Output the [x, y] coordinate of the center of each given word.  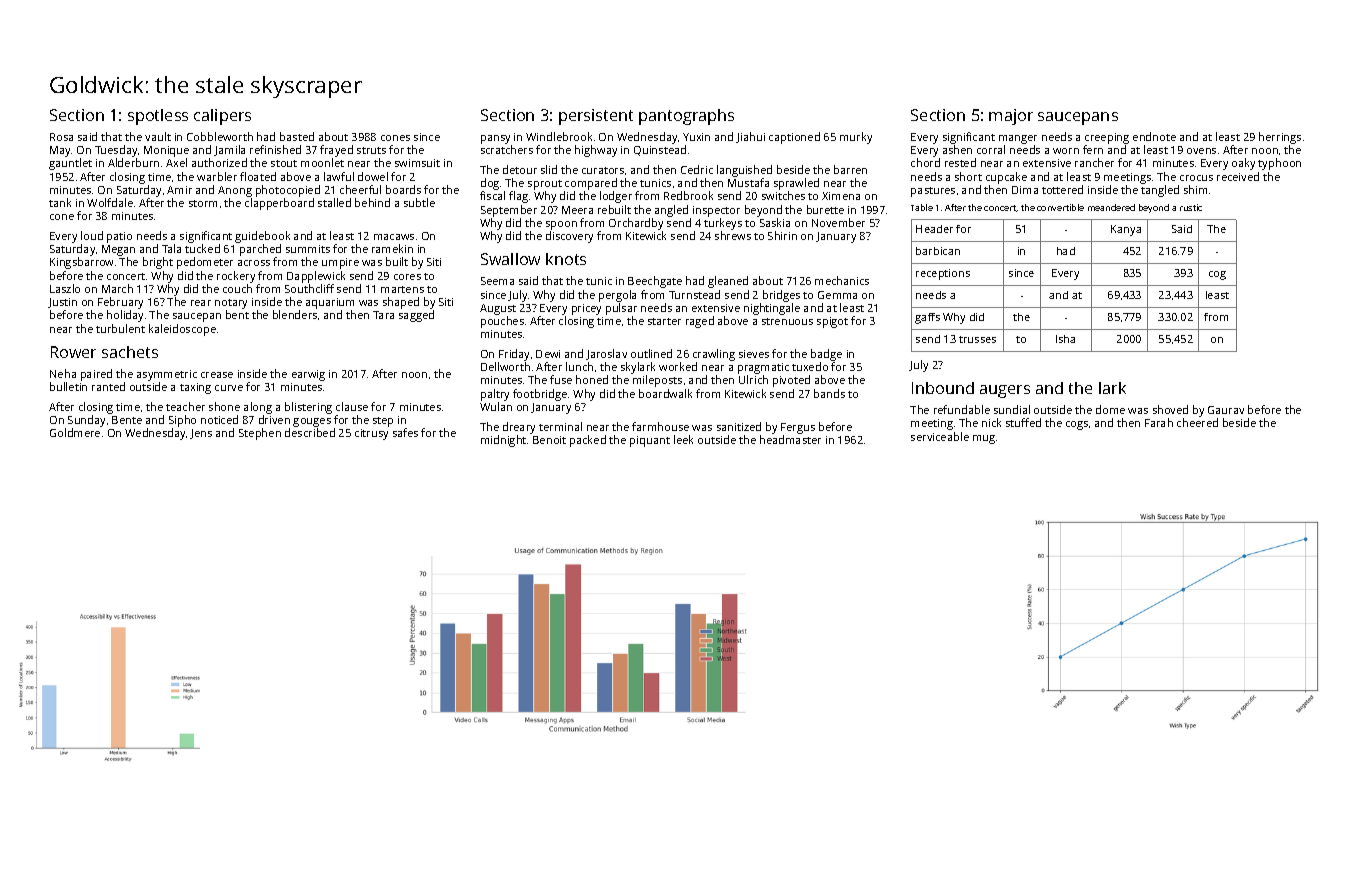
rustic [1191, 207]
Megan [118, 250]
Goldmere [75, 432]
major [1011, 117]
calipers [222, 117]
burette [825, 209]
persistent [596, 117]
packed [588, 441]
